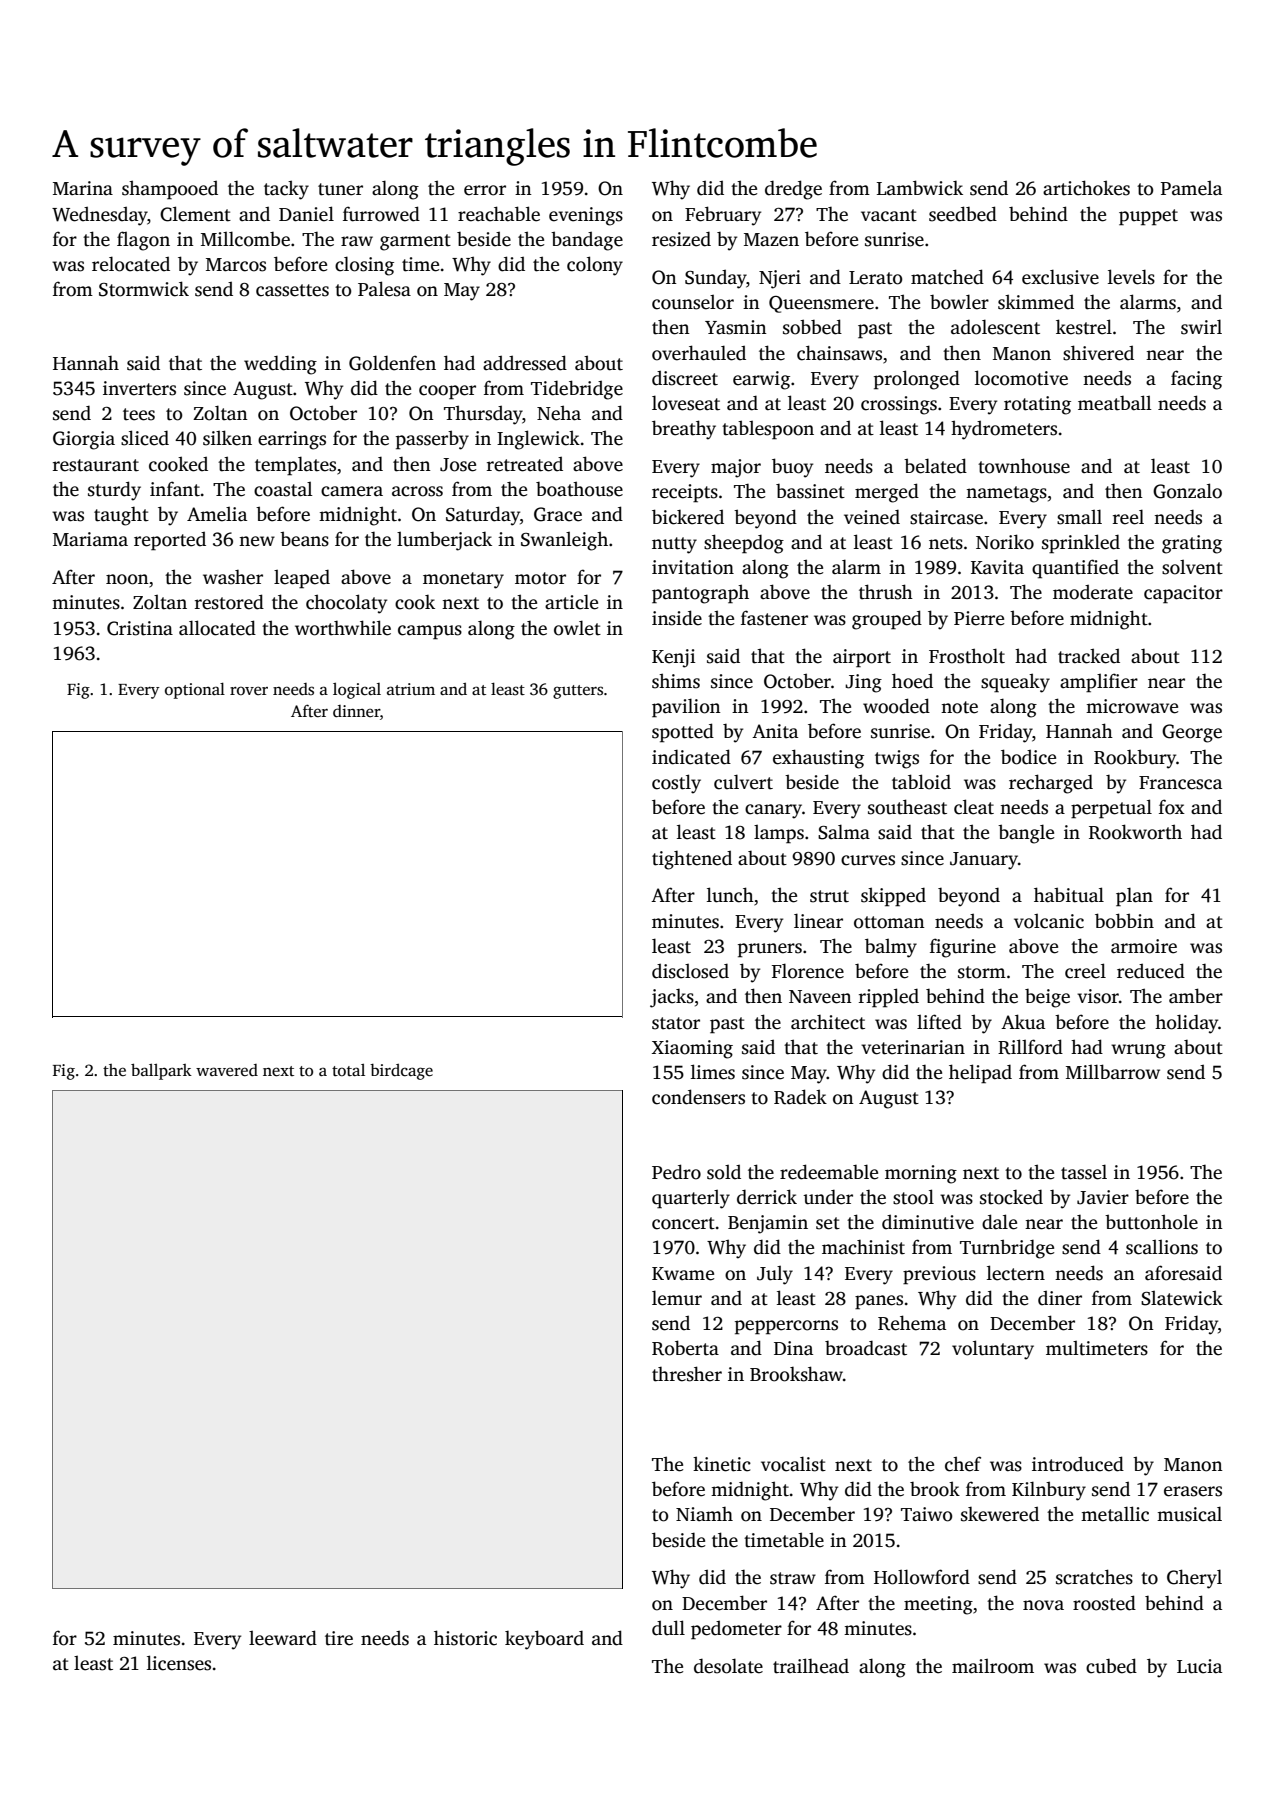 This image has height=1803, width=1275. What do you see at coordinates (356, 711) in the image?
I see `dinner` at bounding box center [356, 711].
